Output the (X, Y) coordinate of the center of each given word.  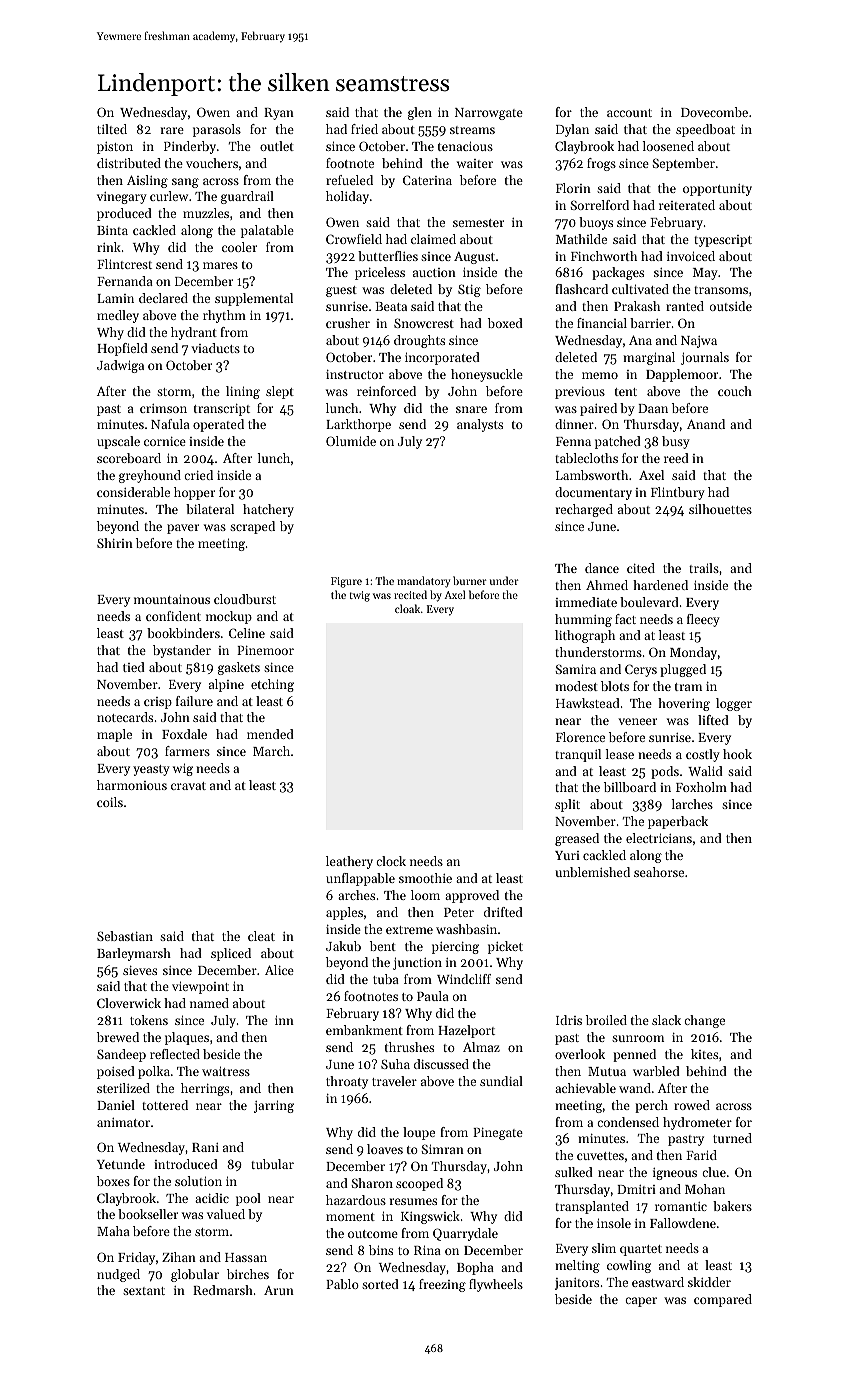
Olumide (351, 441)
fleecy (703, 620)
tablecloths (586, 458)
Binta (112, 230)
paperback (678, 822)
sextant (144, 1291)
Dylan (572, 130)
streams (472, 130)
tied (134, 667)
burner (470, 580)
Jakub (343, 946)
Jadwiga (120, 366)
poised (116, 1072)
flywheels (496, 1285)
